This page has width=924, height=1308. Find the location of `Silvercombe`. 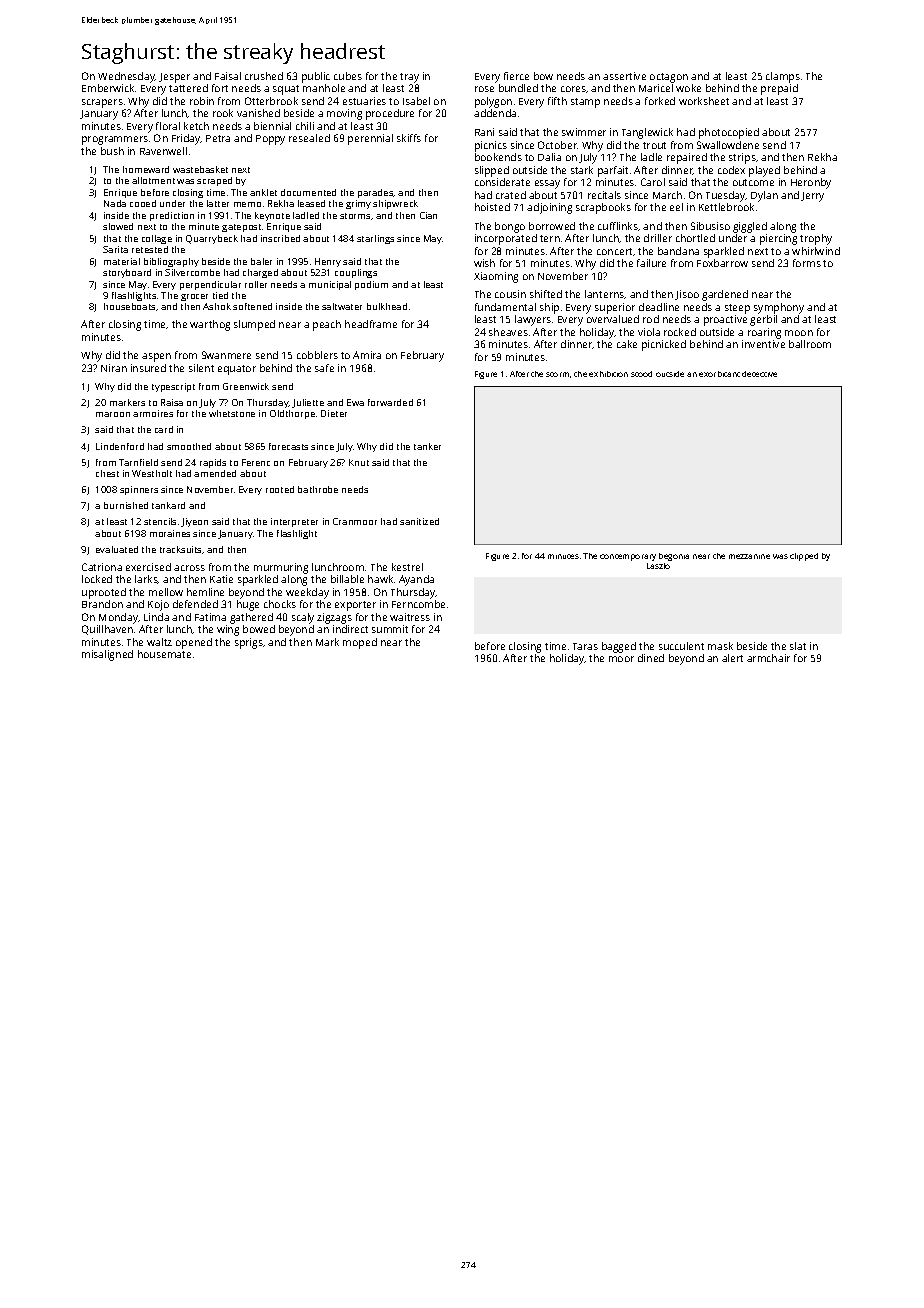

Silvercombe is located at coordinates (192, 272).
